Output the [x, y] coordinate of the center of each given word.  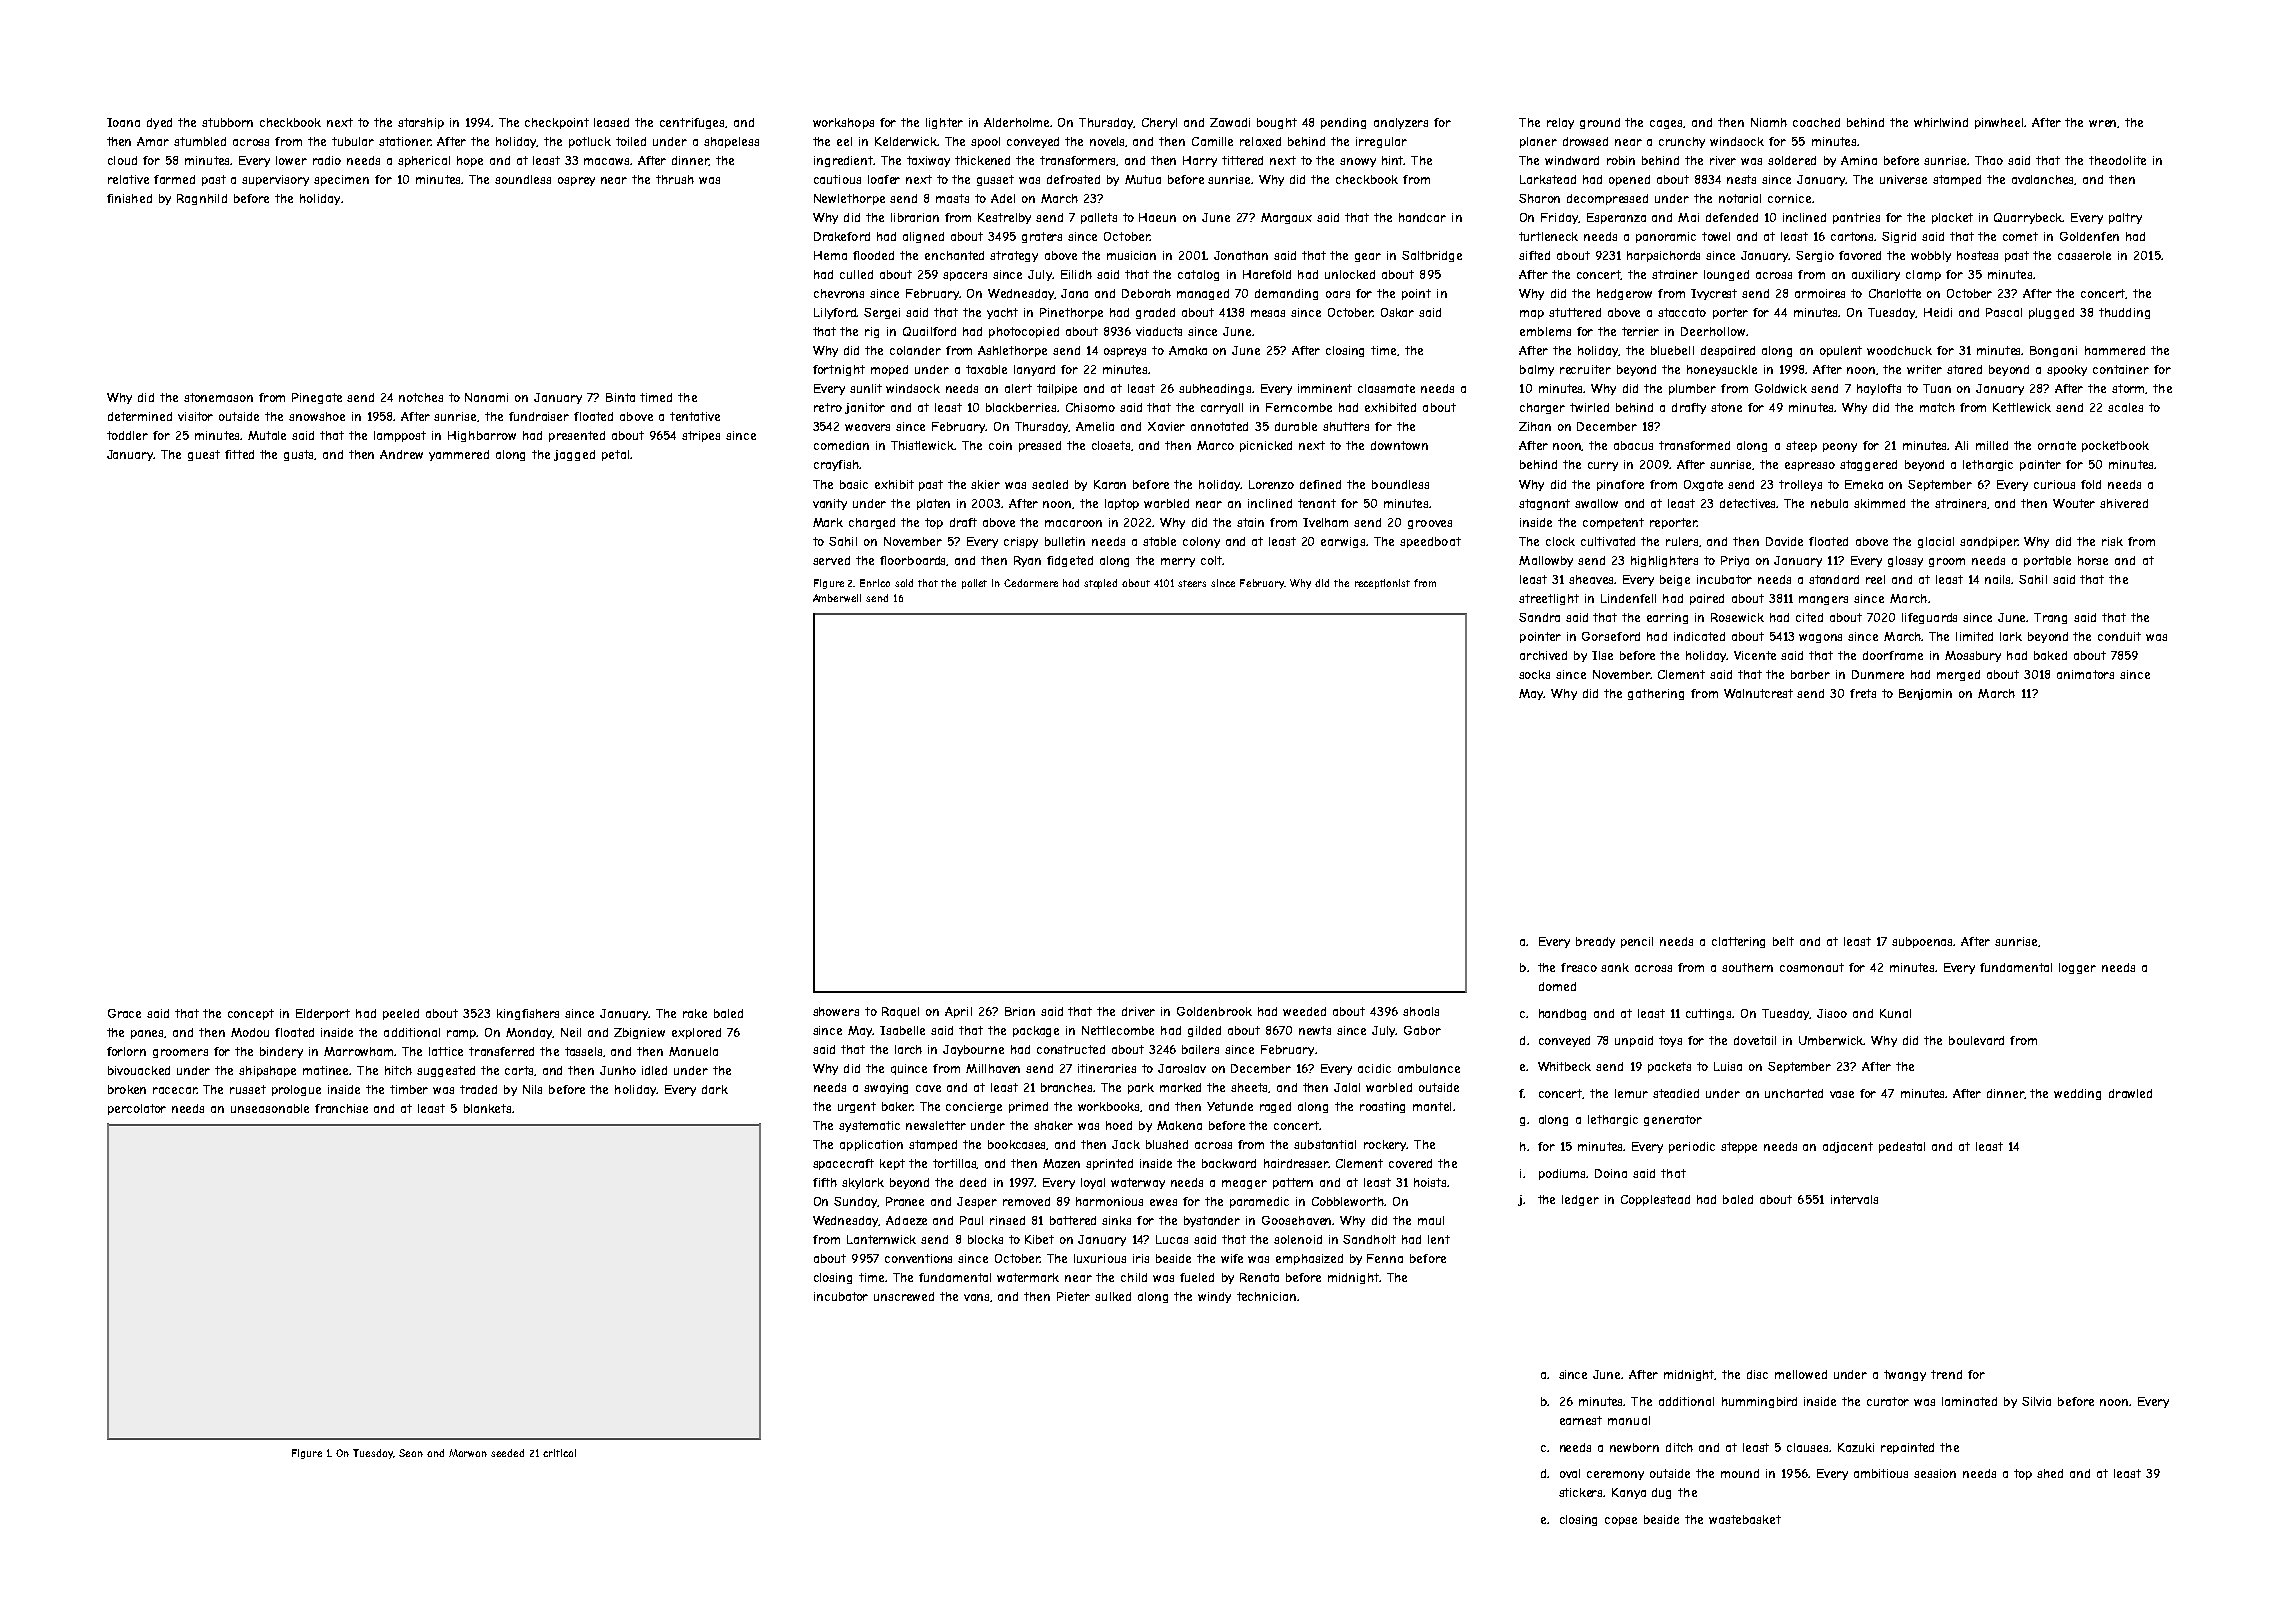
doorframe [1893, 655]
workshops [843, 123]
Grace [124, 1013]
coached [1816, 122]
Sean [411, 1453]
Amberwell [837, 598]
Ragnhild [202, 199]
